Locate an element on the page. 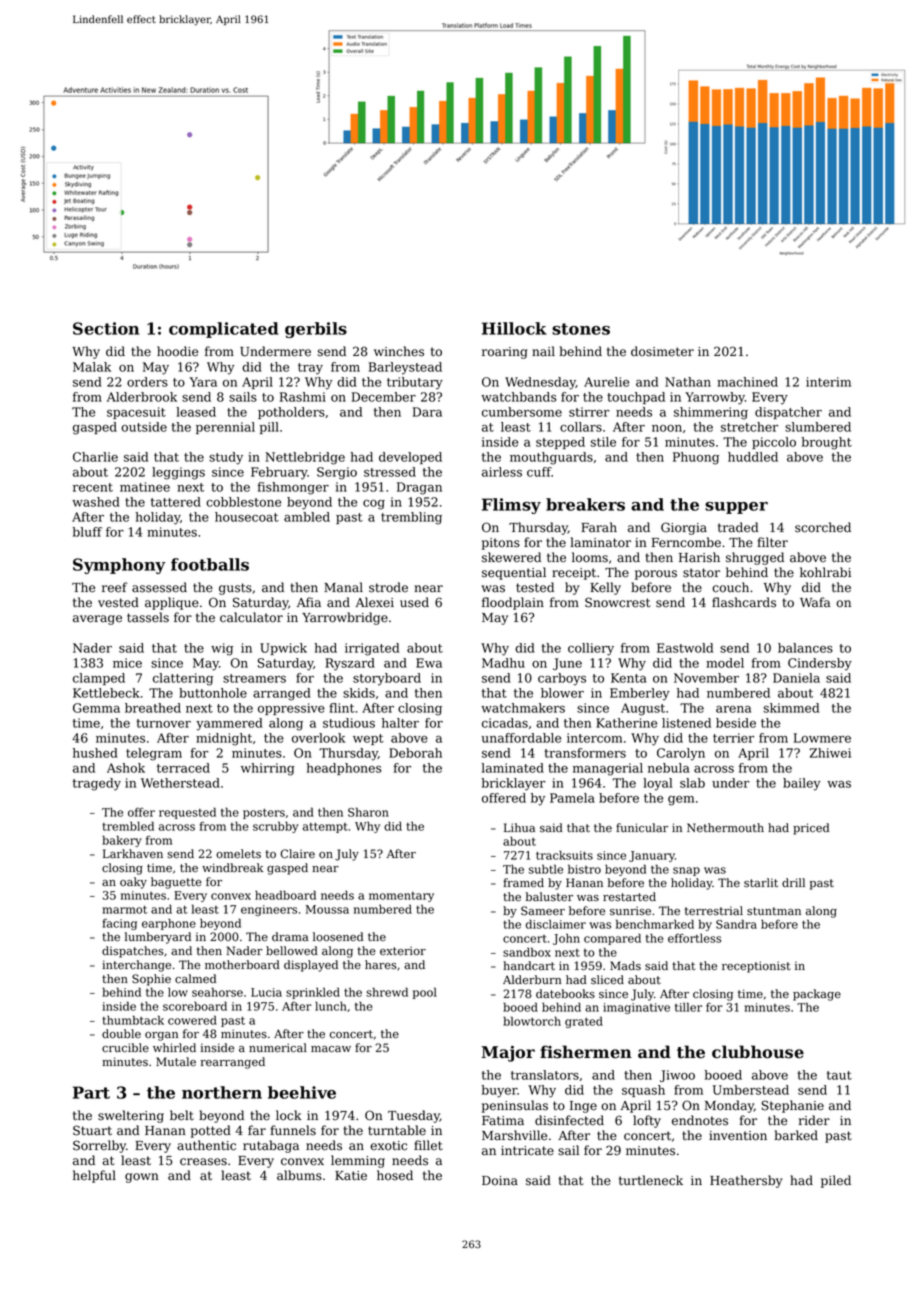 This image has height=1308, width=924. Yara is located at coordinates (203, 382).
